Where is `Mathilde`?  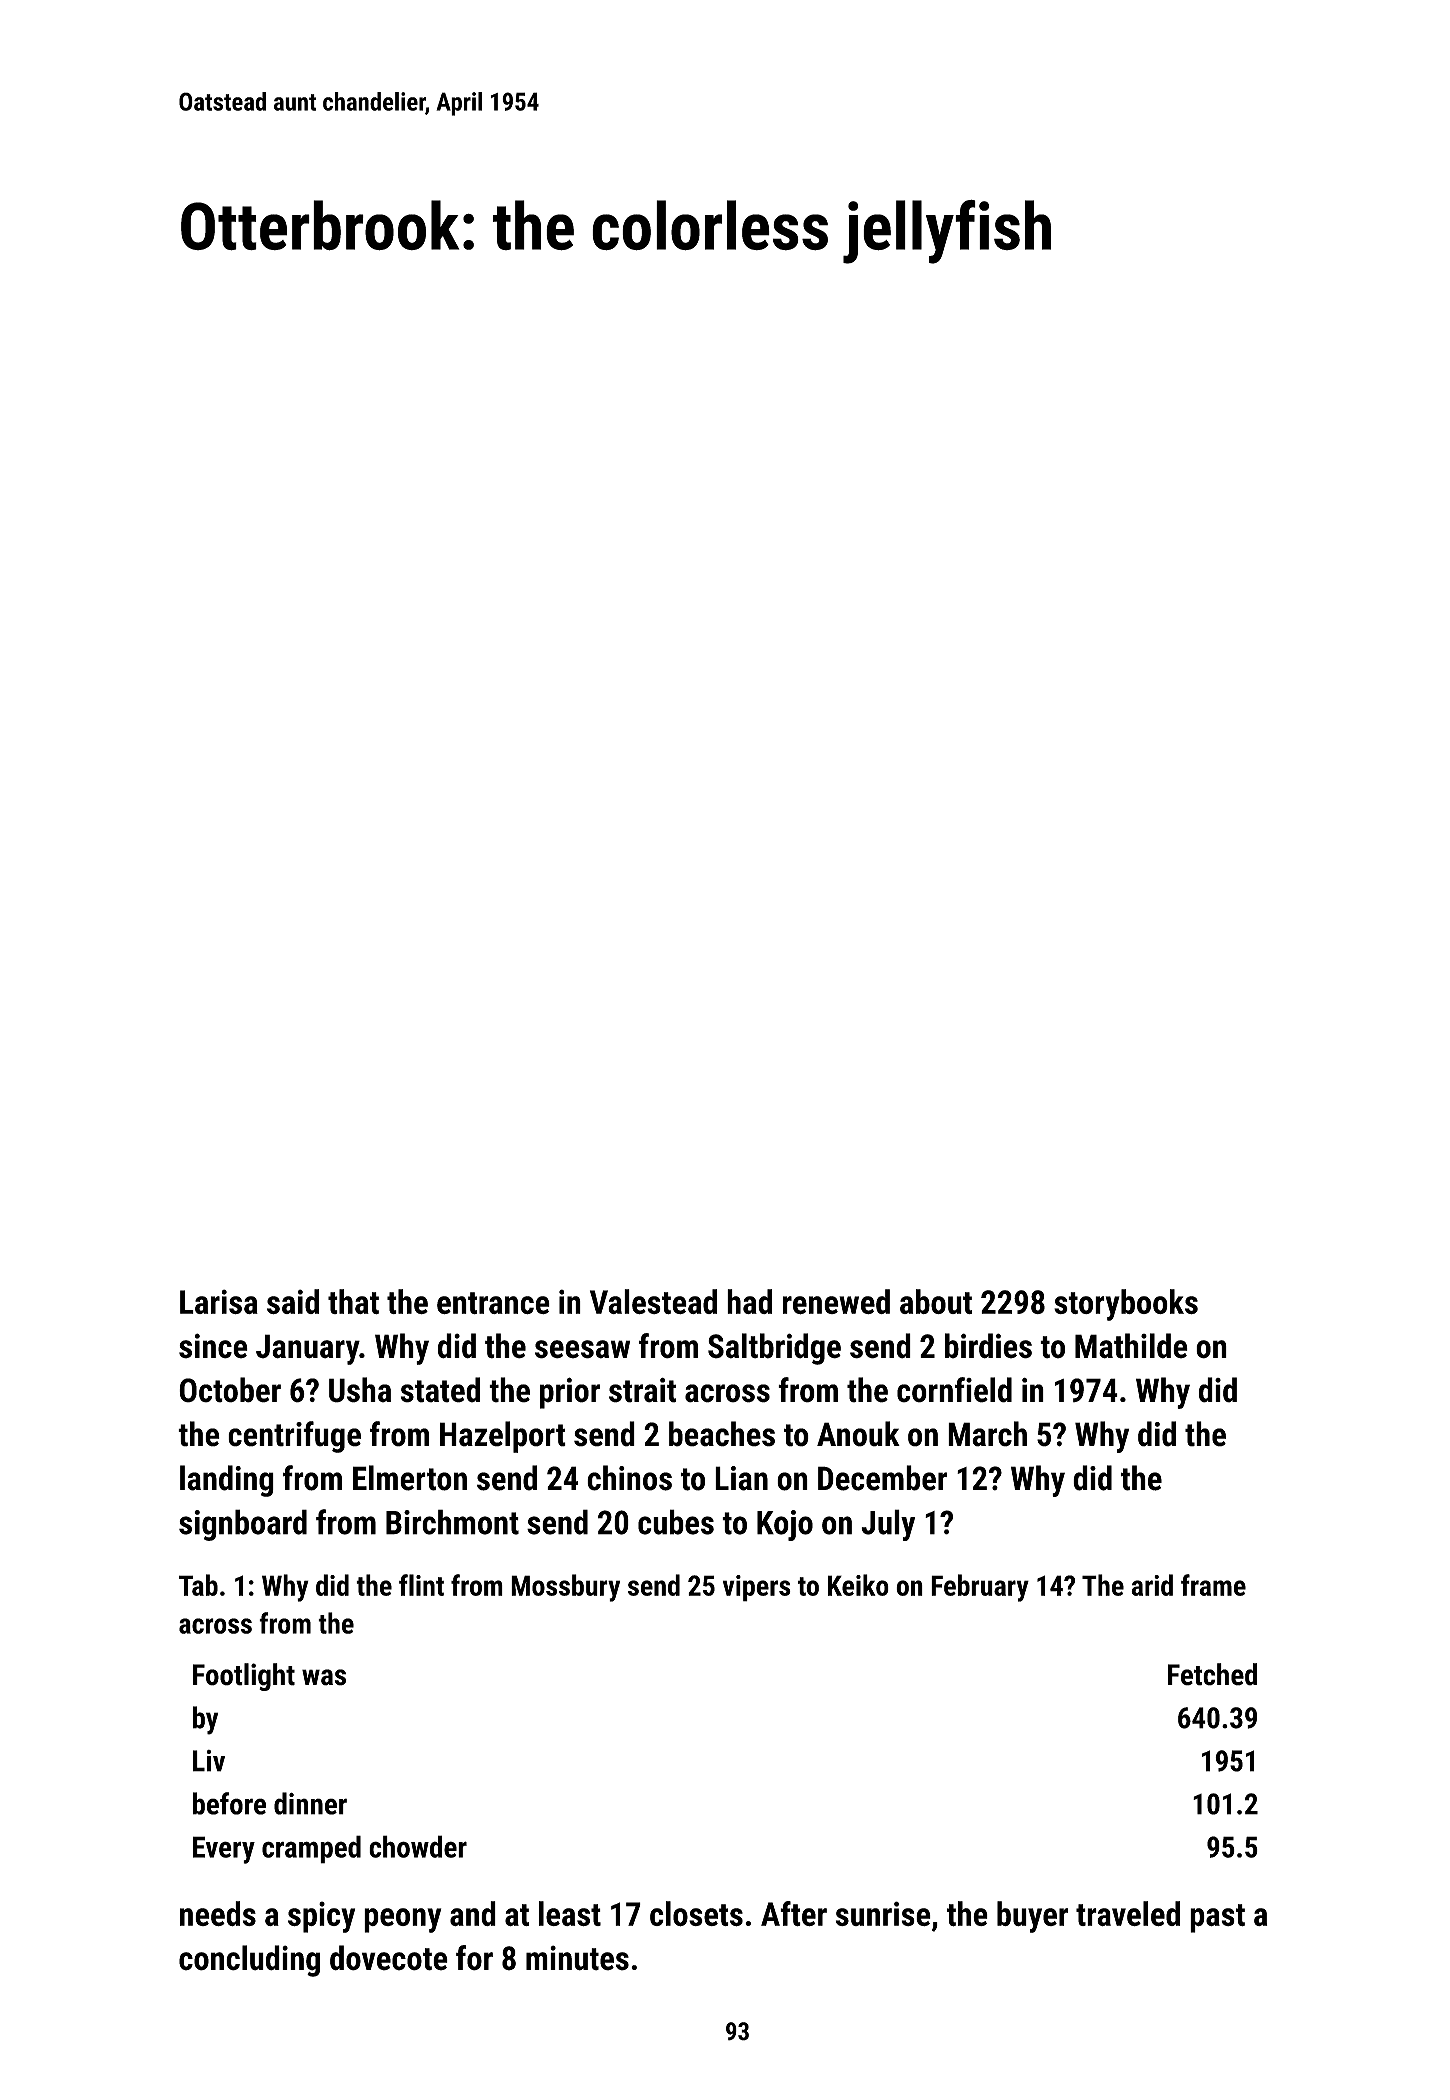
Mathilde is located at coordinates (1131, 1346).
